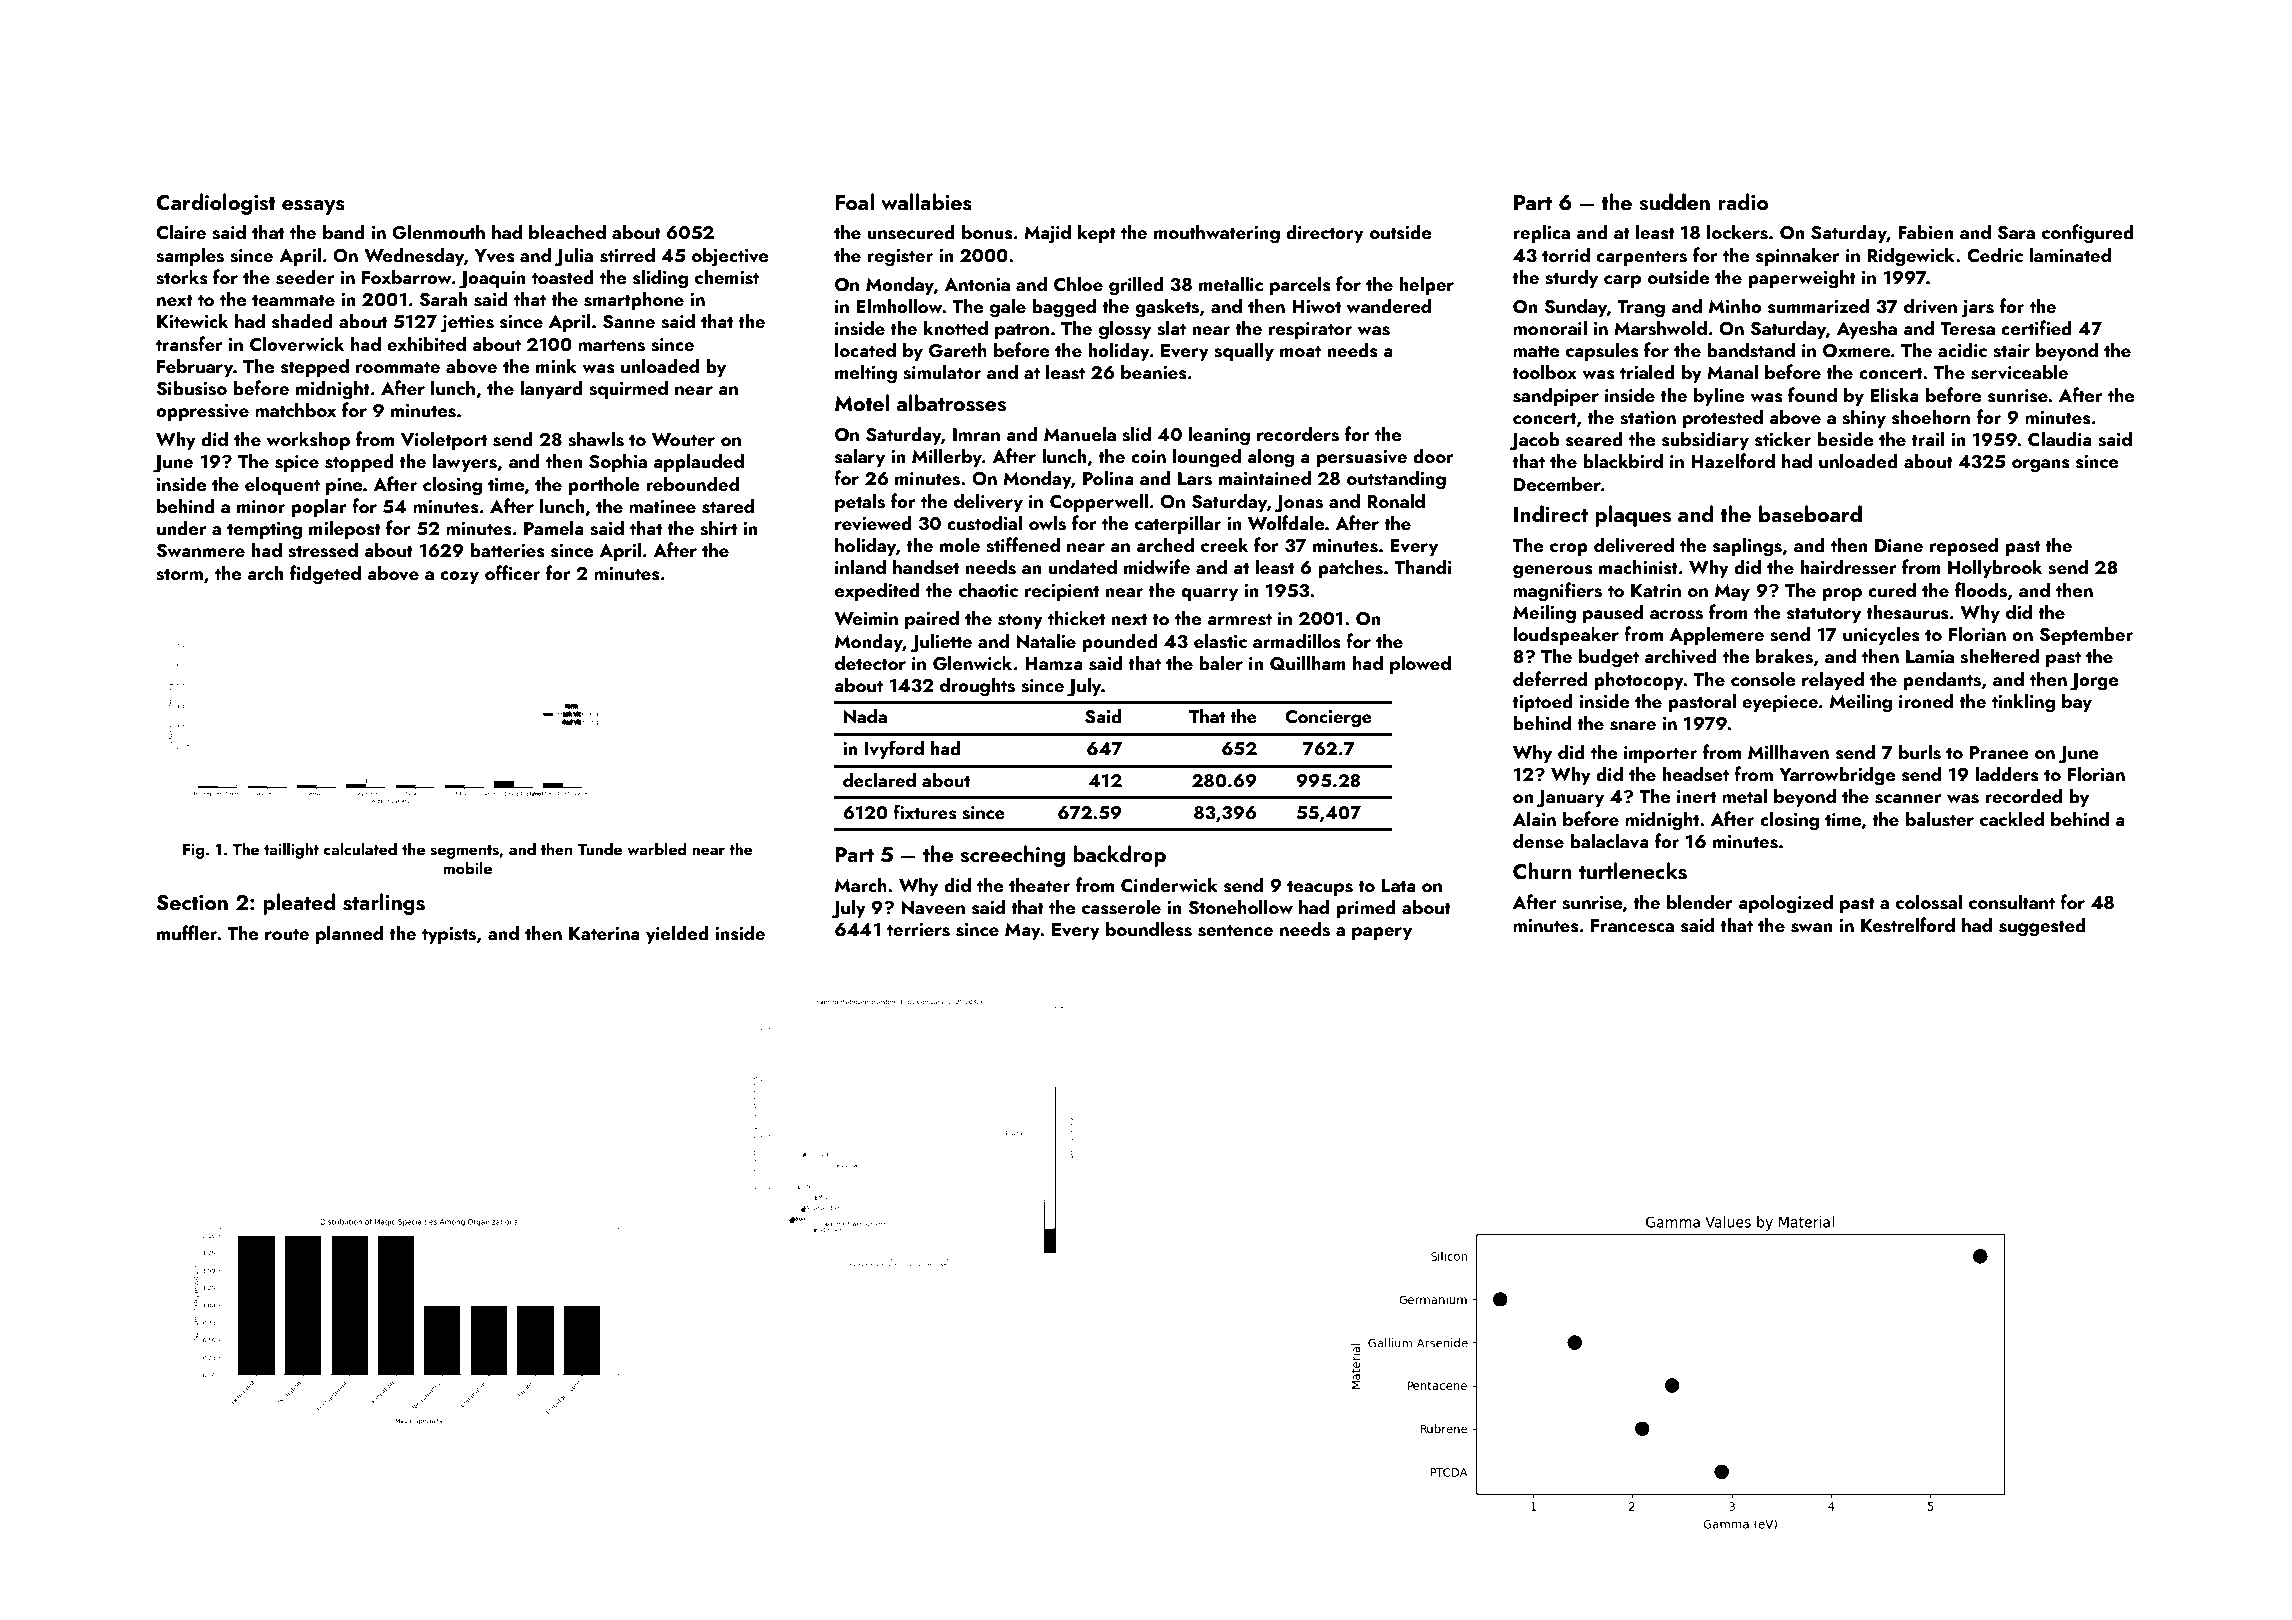 The height and width of the document is (1620, 2292). What do you see at coordinates (187, 932) in the document?
I see `muffler` at bounding box center [187, 932].
